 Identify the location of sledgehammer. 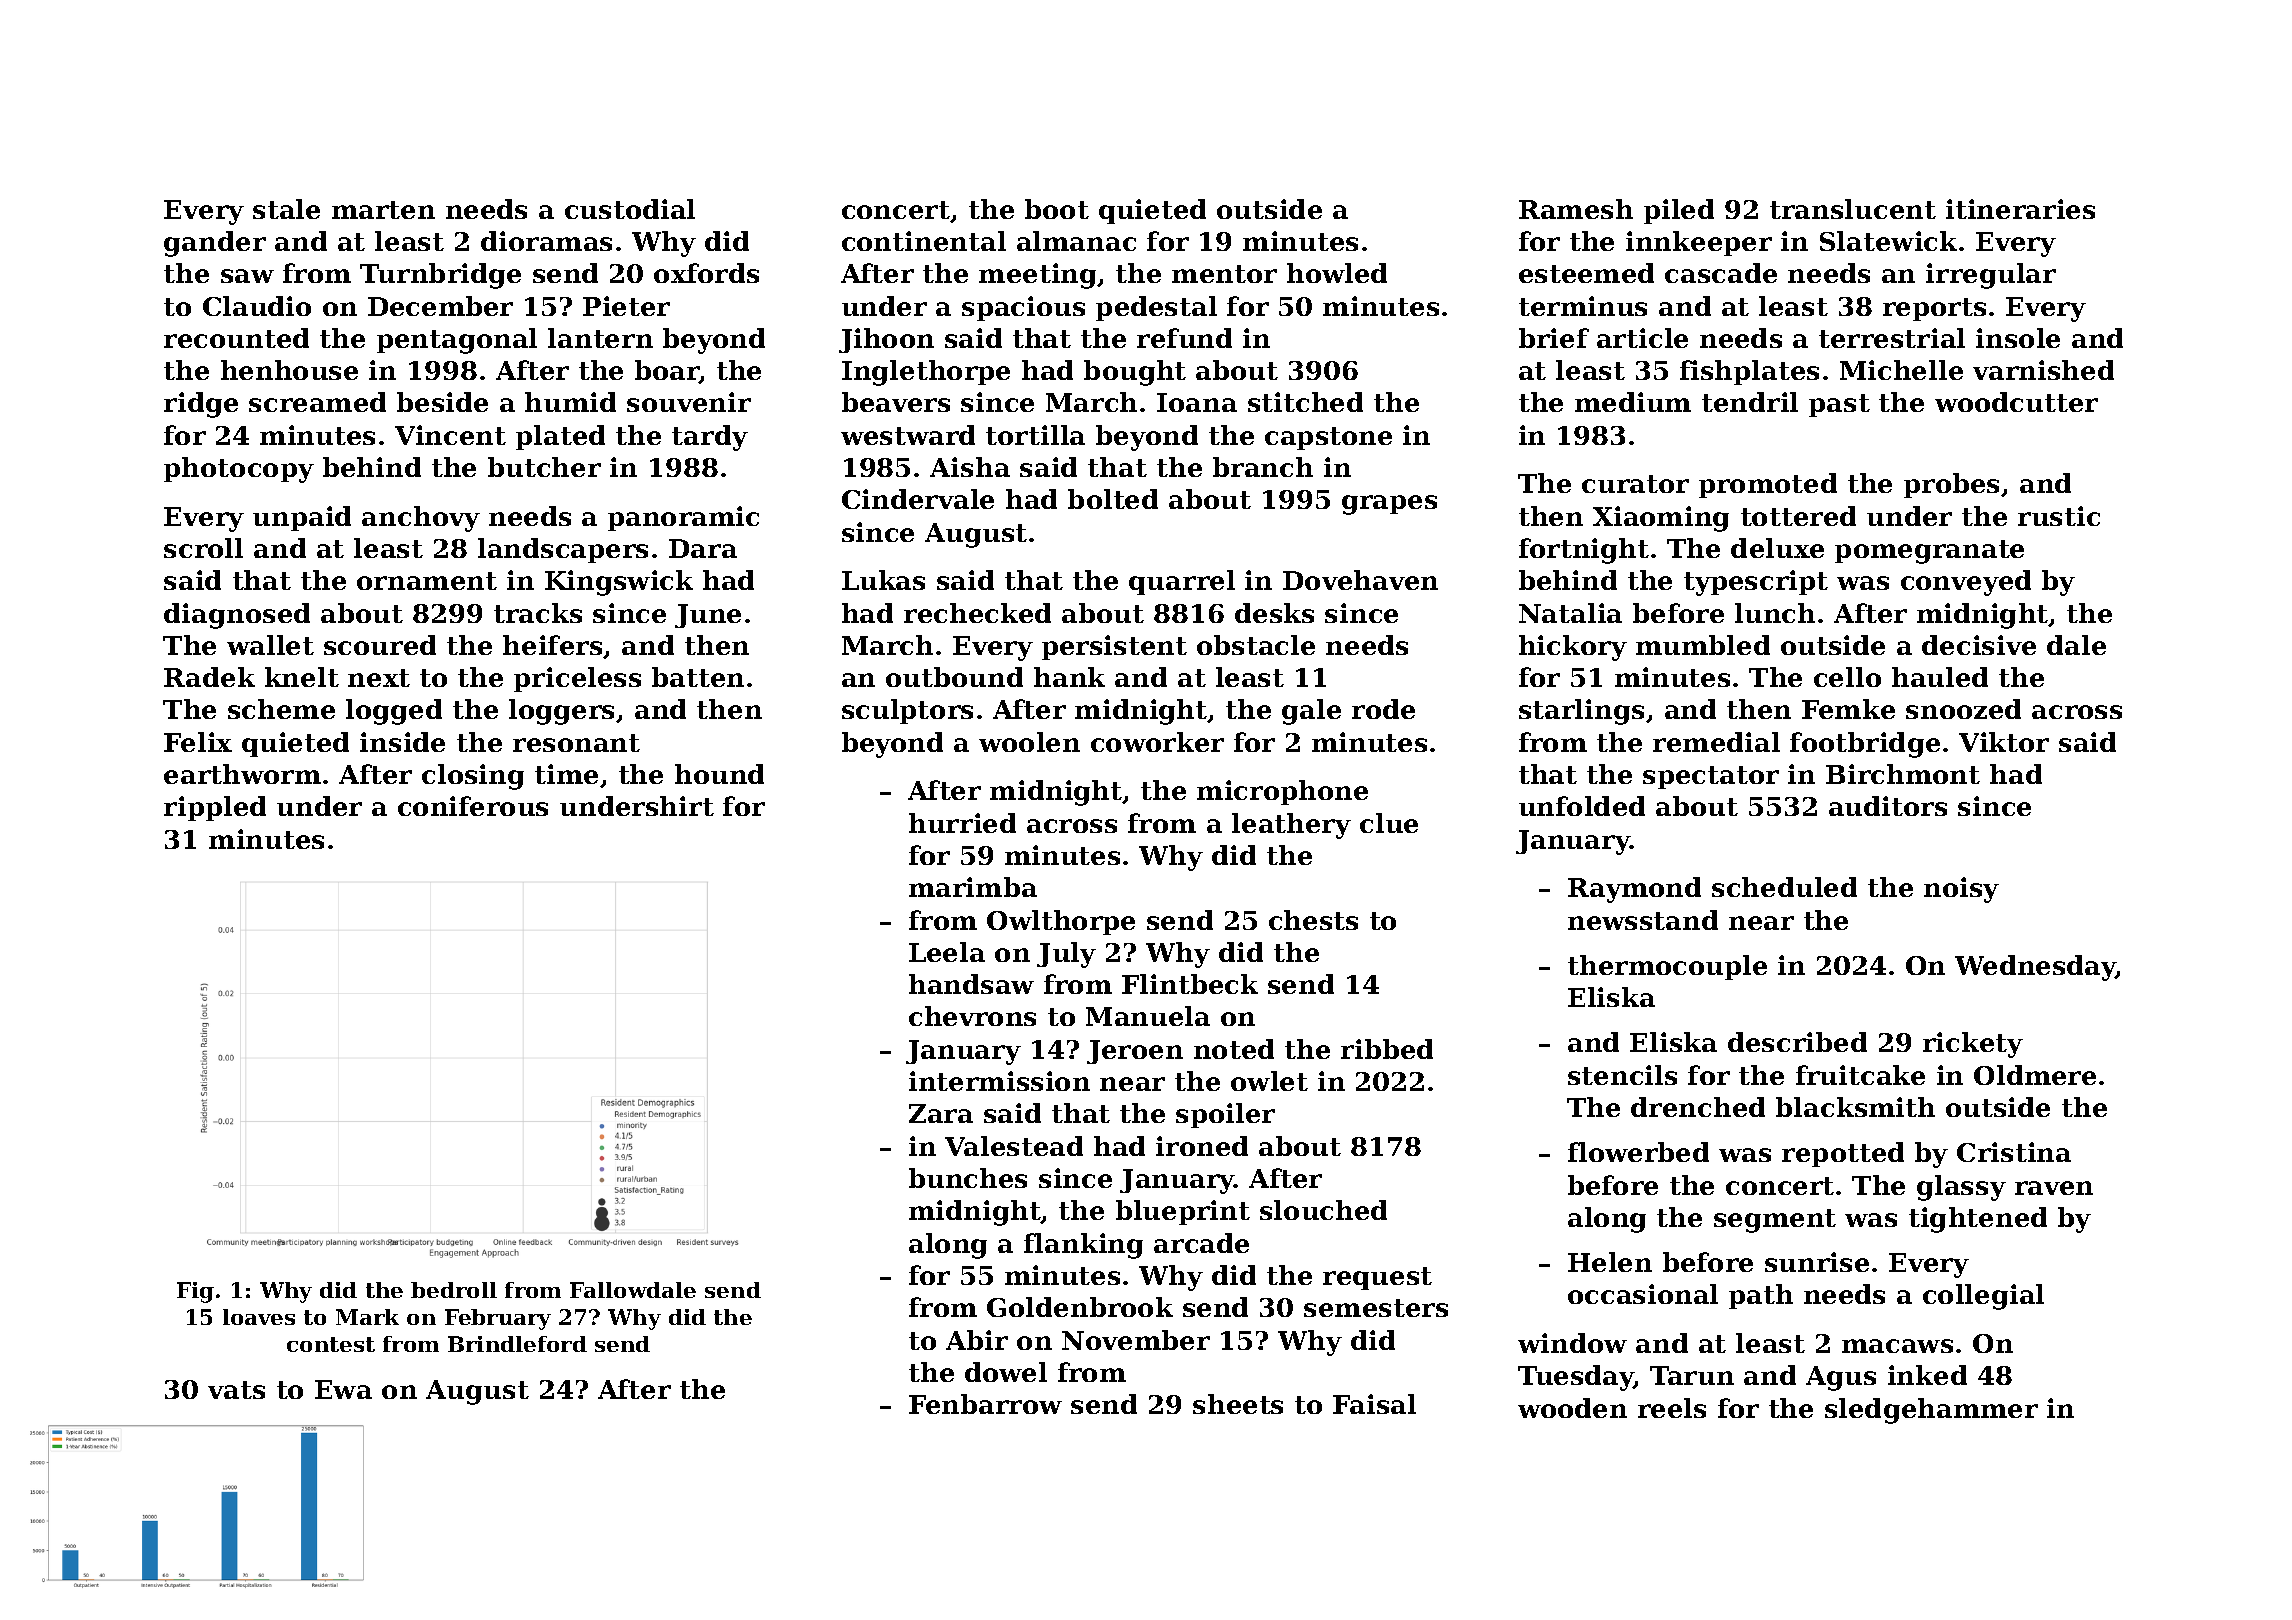
(1931, 1411).
